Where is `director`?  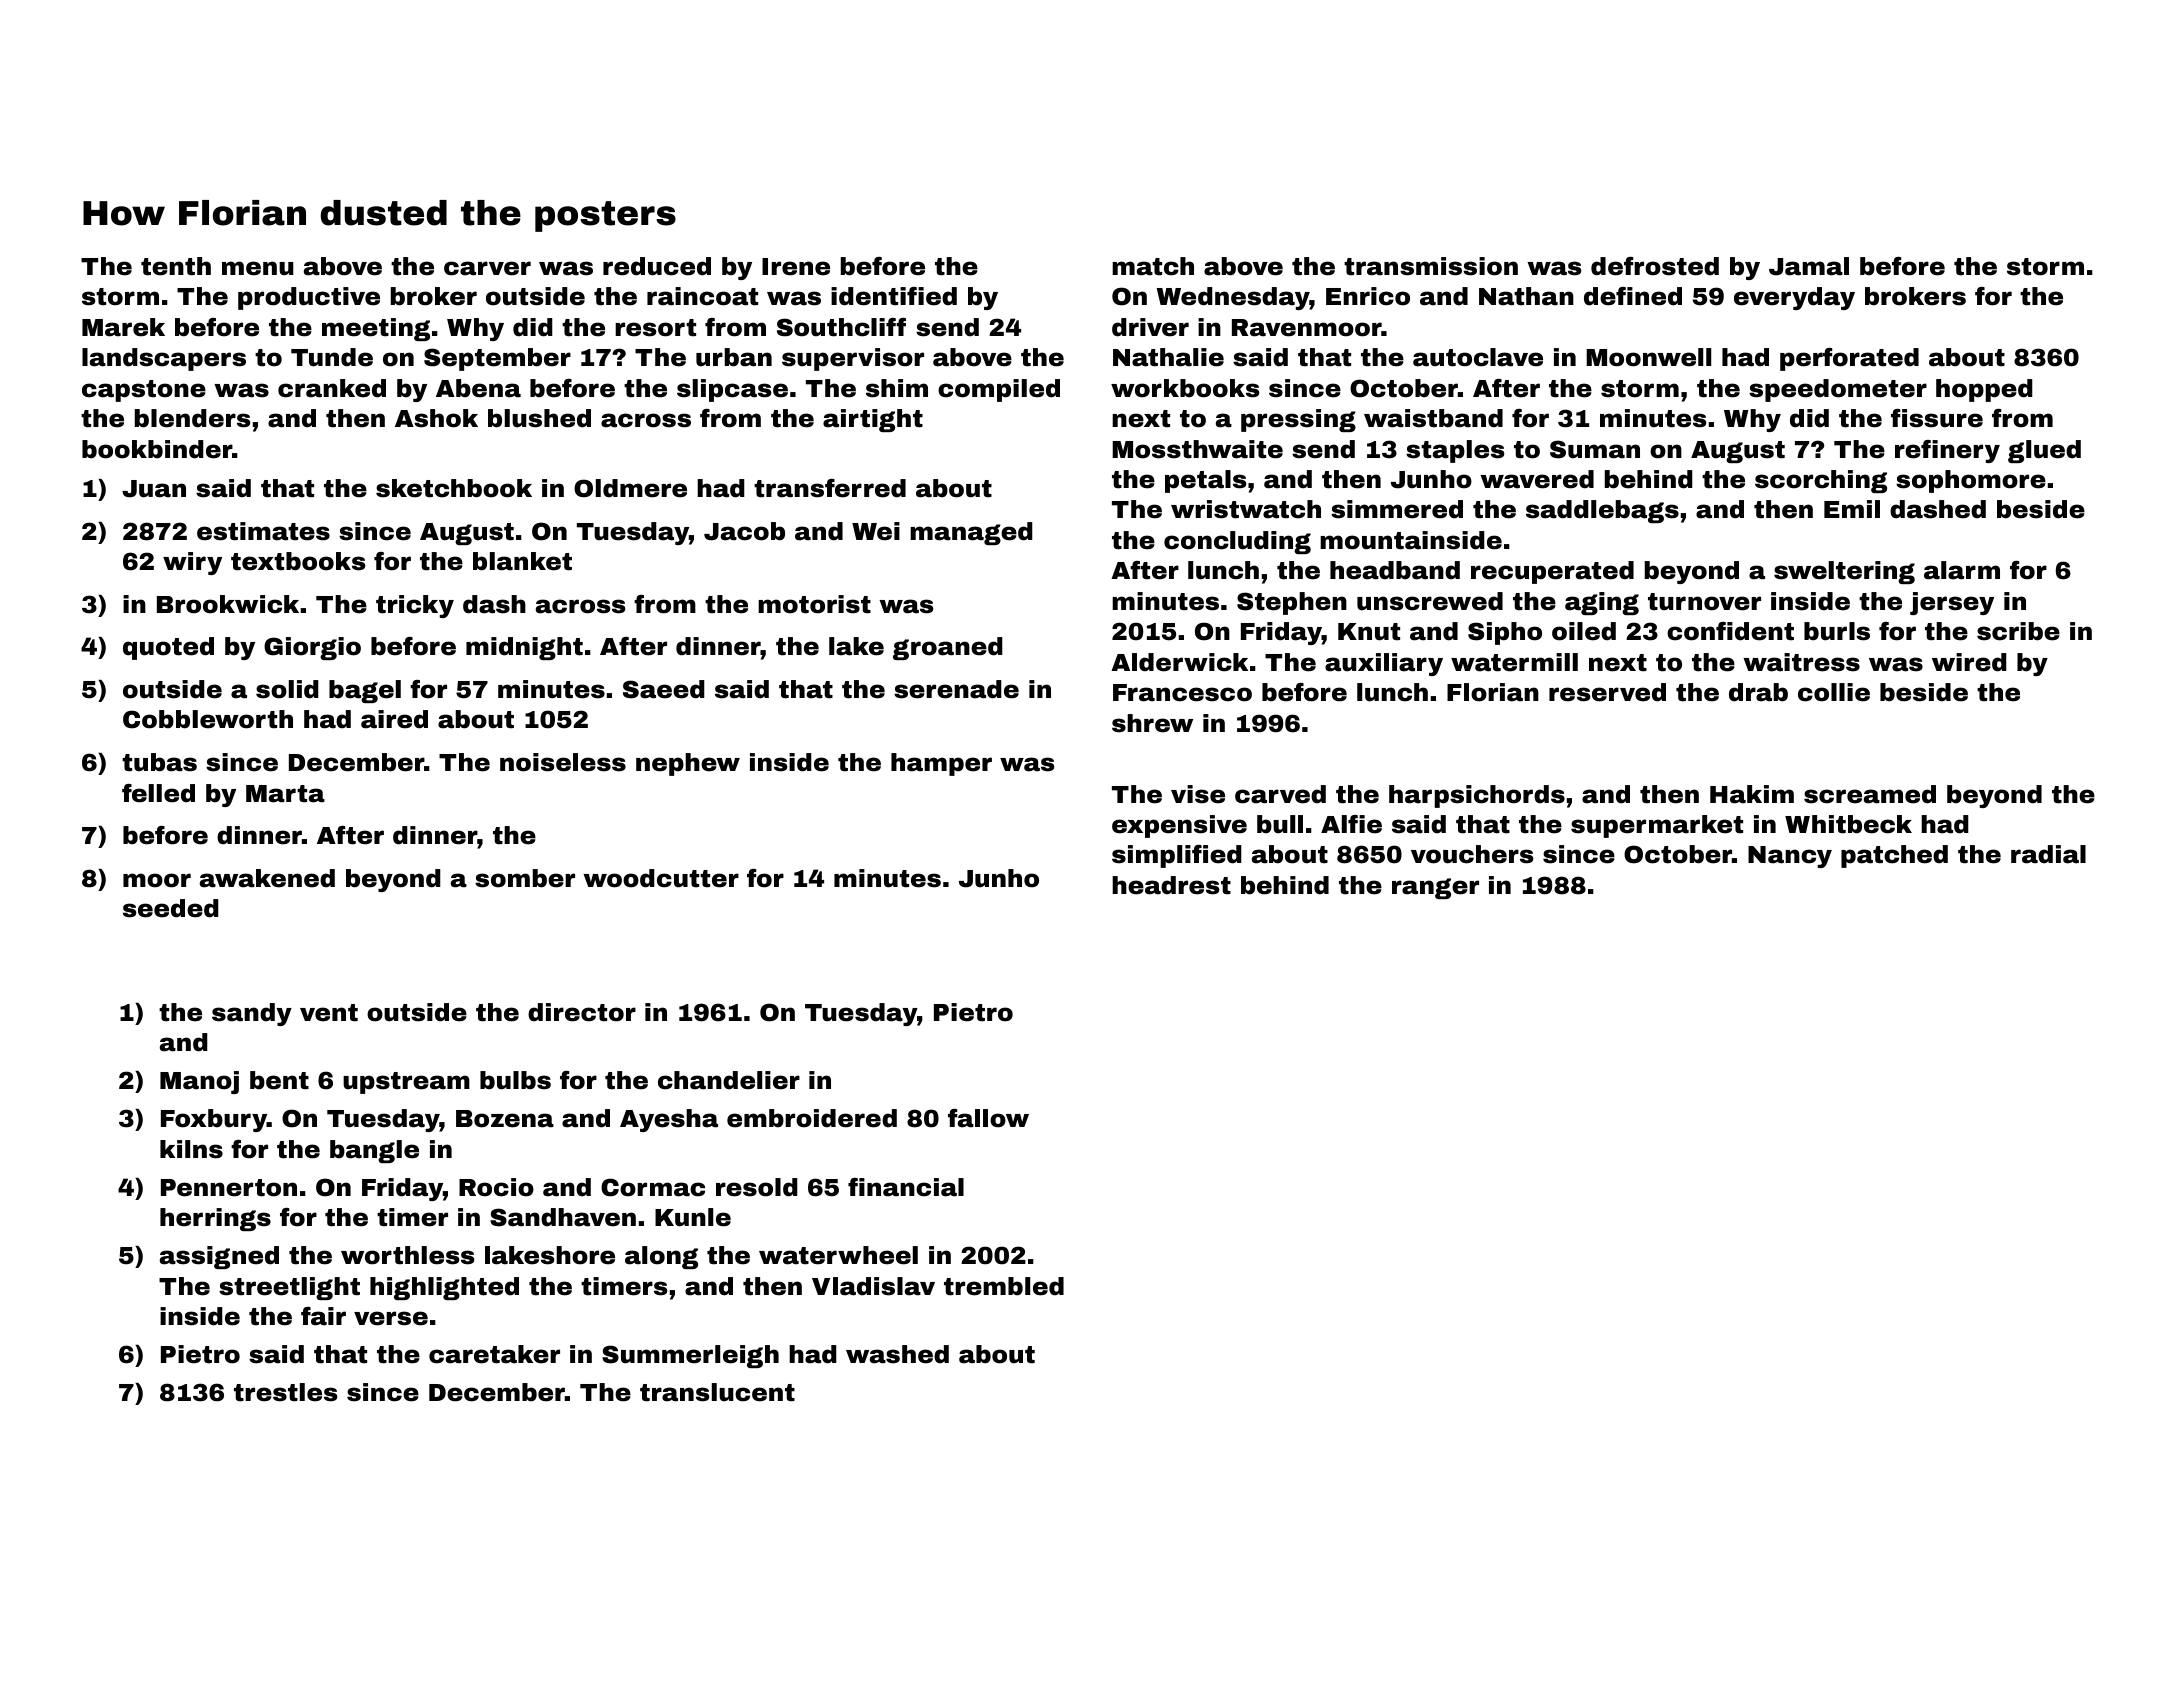 director is located at coordinates (582, 1012).
